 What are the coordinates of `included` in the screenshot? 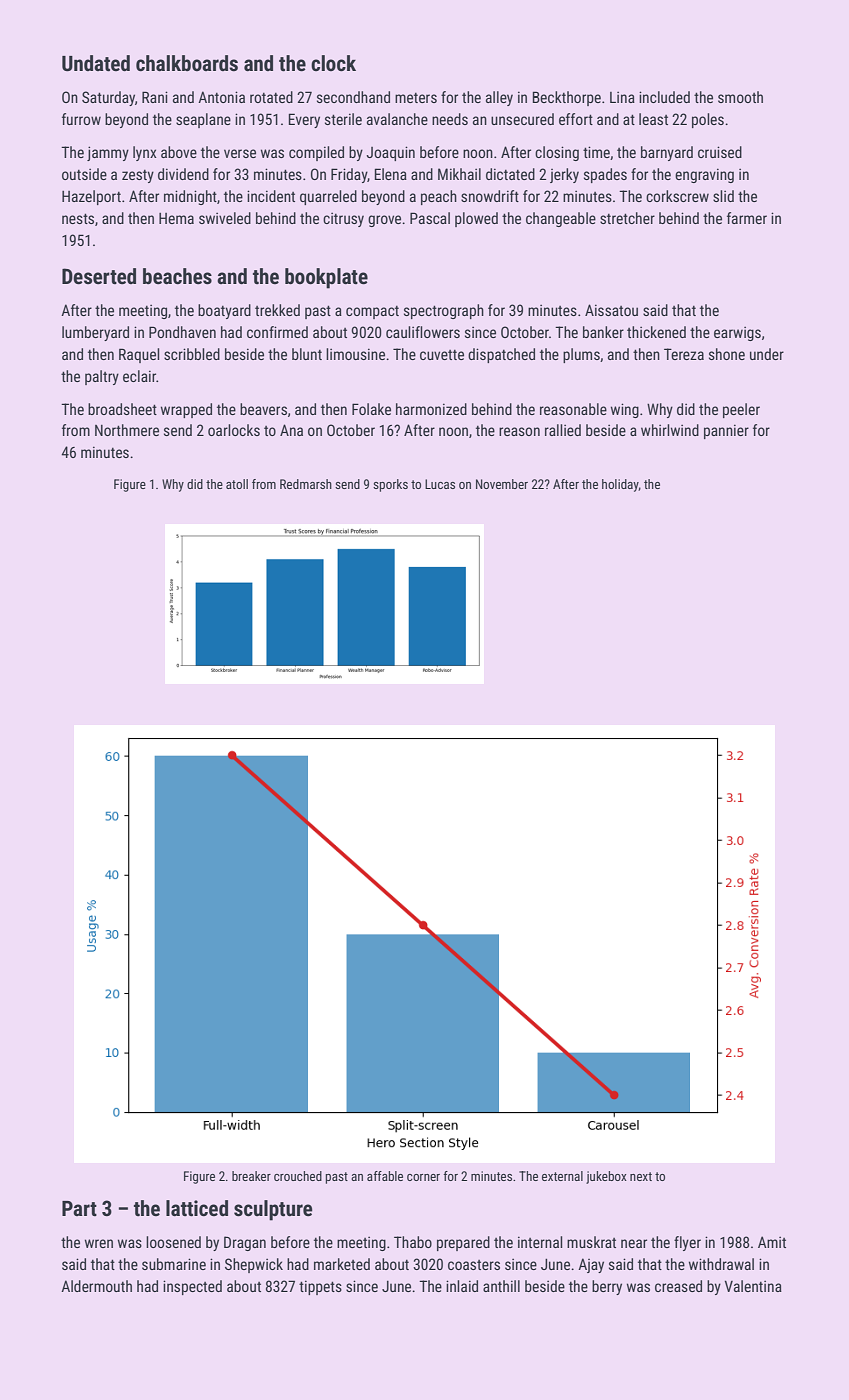 It's located at (664, 97).
